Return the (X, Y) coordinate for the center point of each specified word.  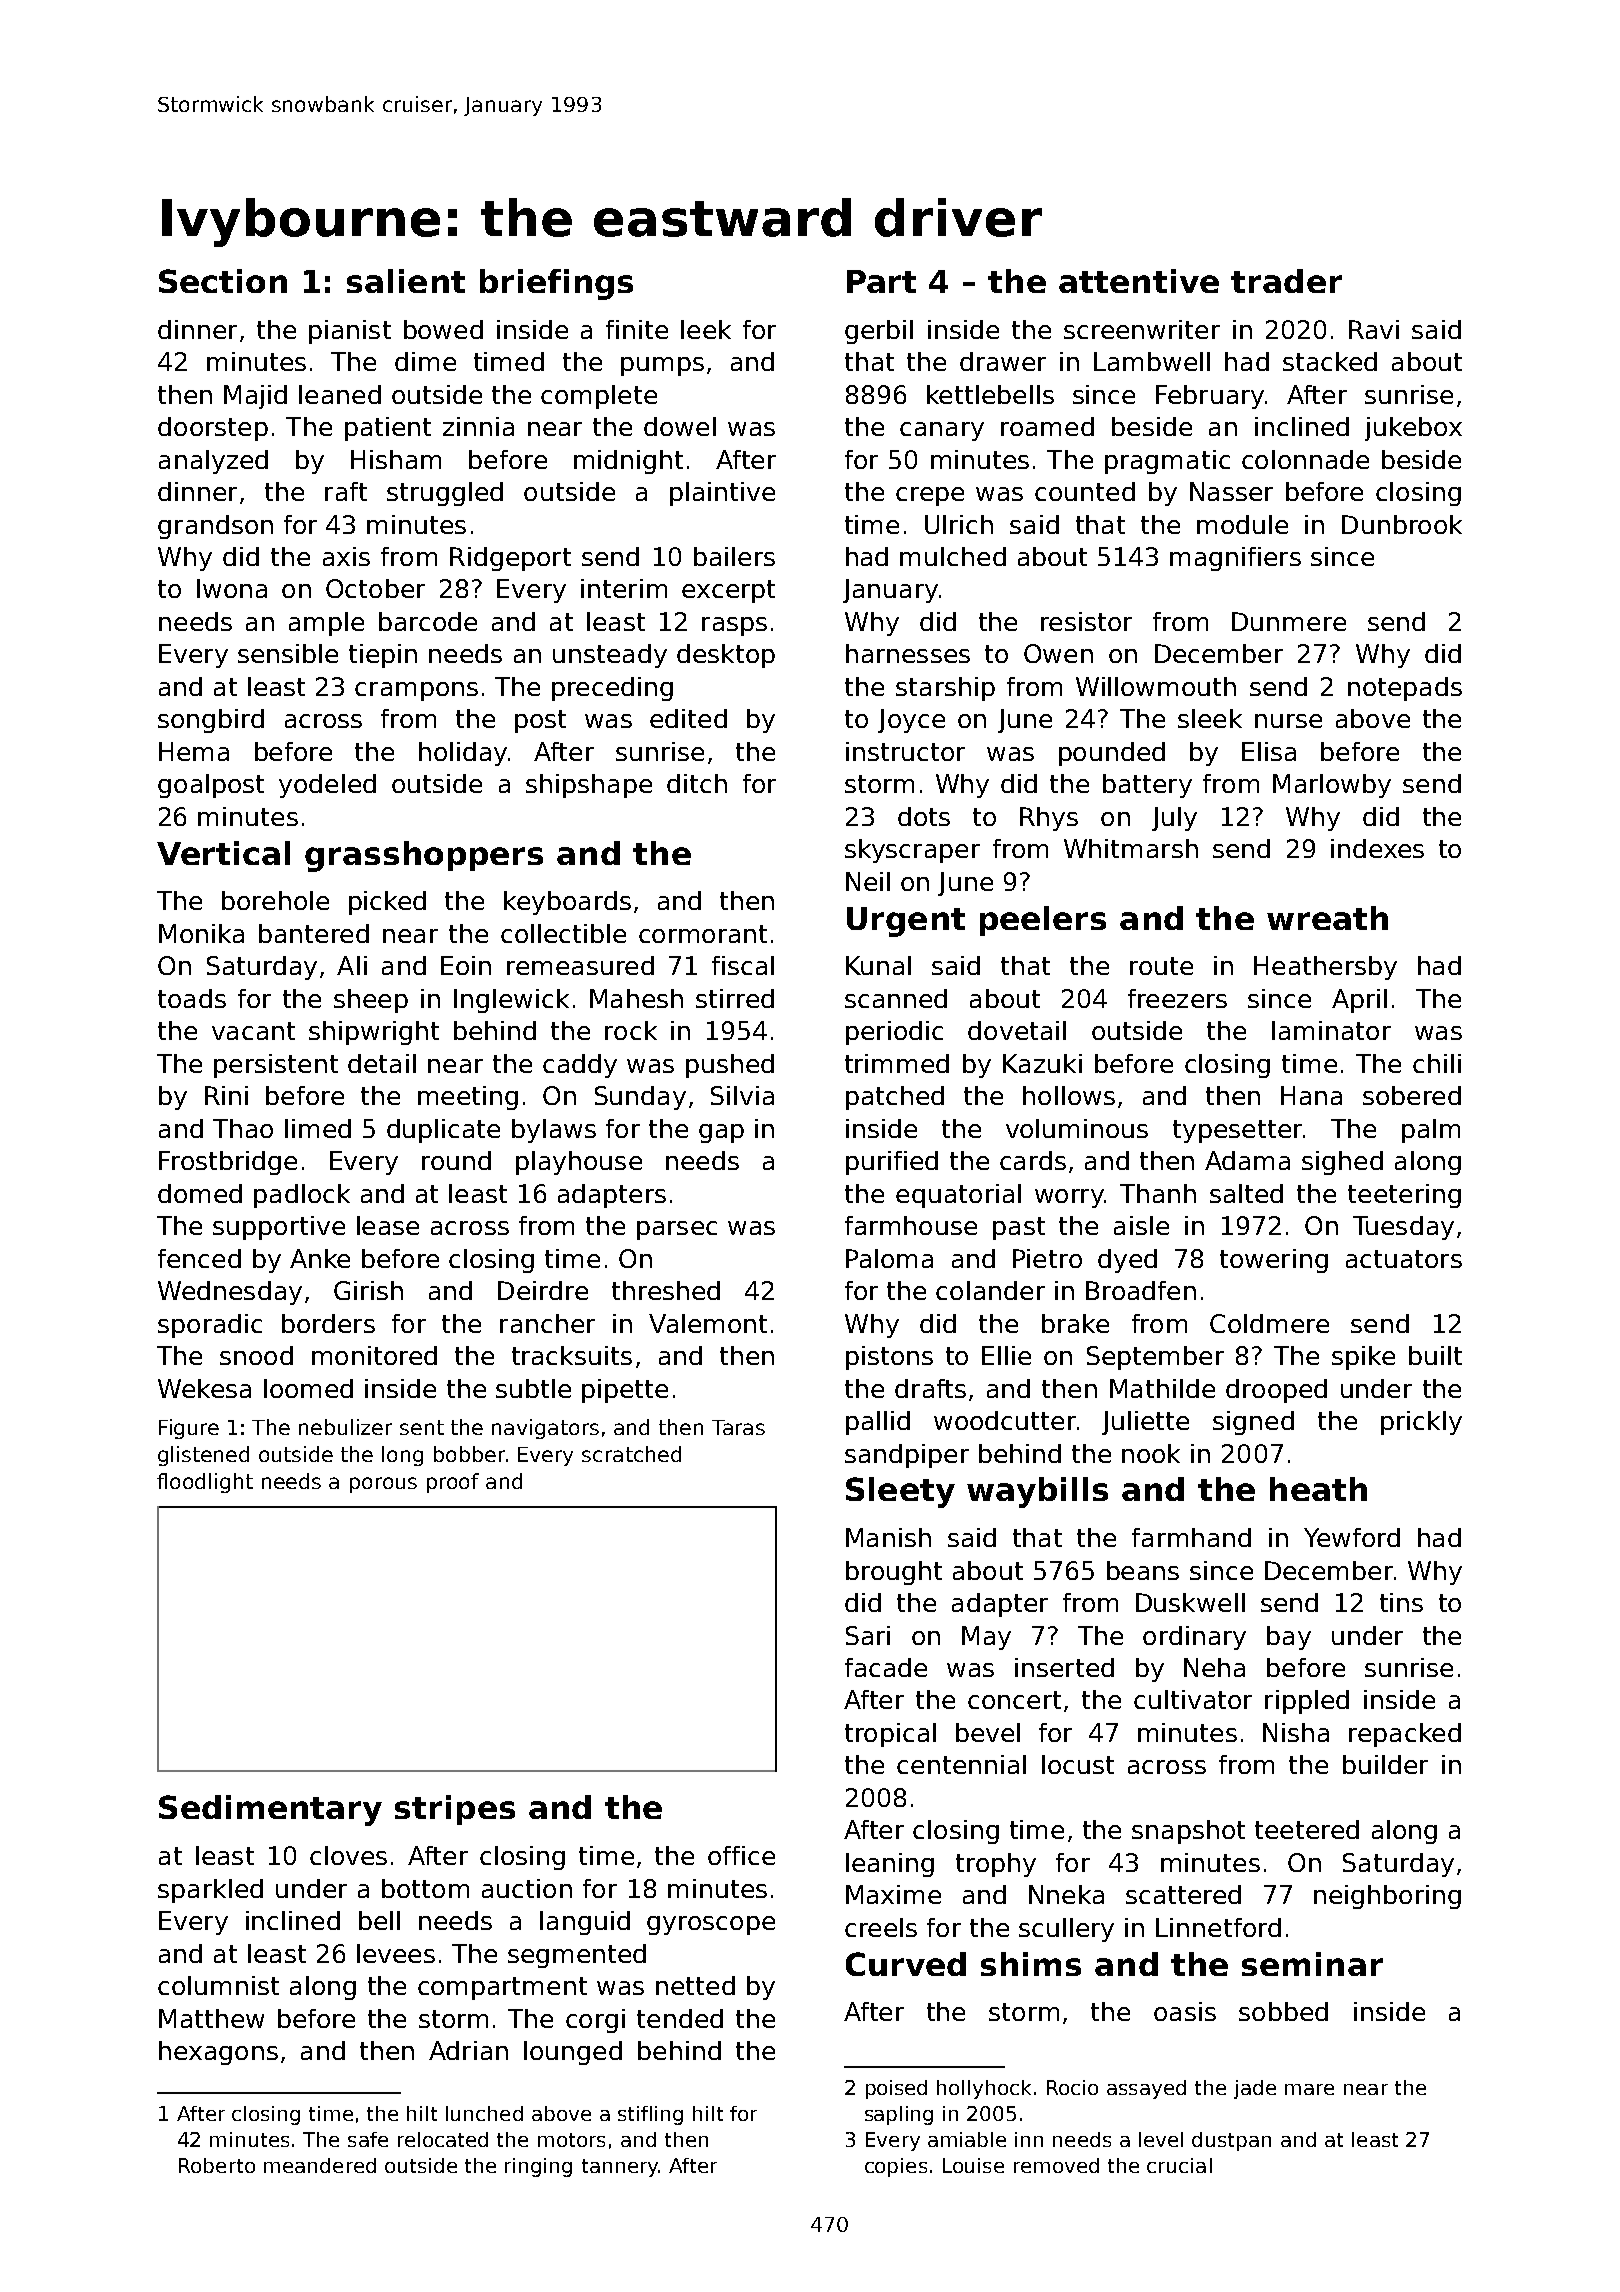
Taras (738, 1427)
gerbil (879, 332)
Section (223, 281)
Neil (868, 881)
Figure (189, 1429)
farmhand (1191, 1537)
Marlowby (1332, 786)
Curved (906, 1964)
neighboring (1387, 1897)
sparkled (210, 1891)
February (1210, 397)
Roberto (217, 2165)
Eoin (466, 965)
